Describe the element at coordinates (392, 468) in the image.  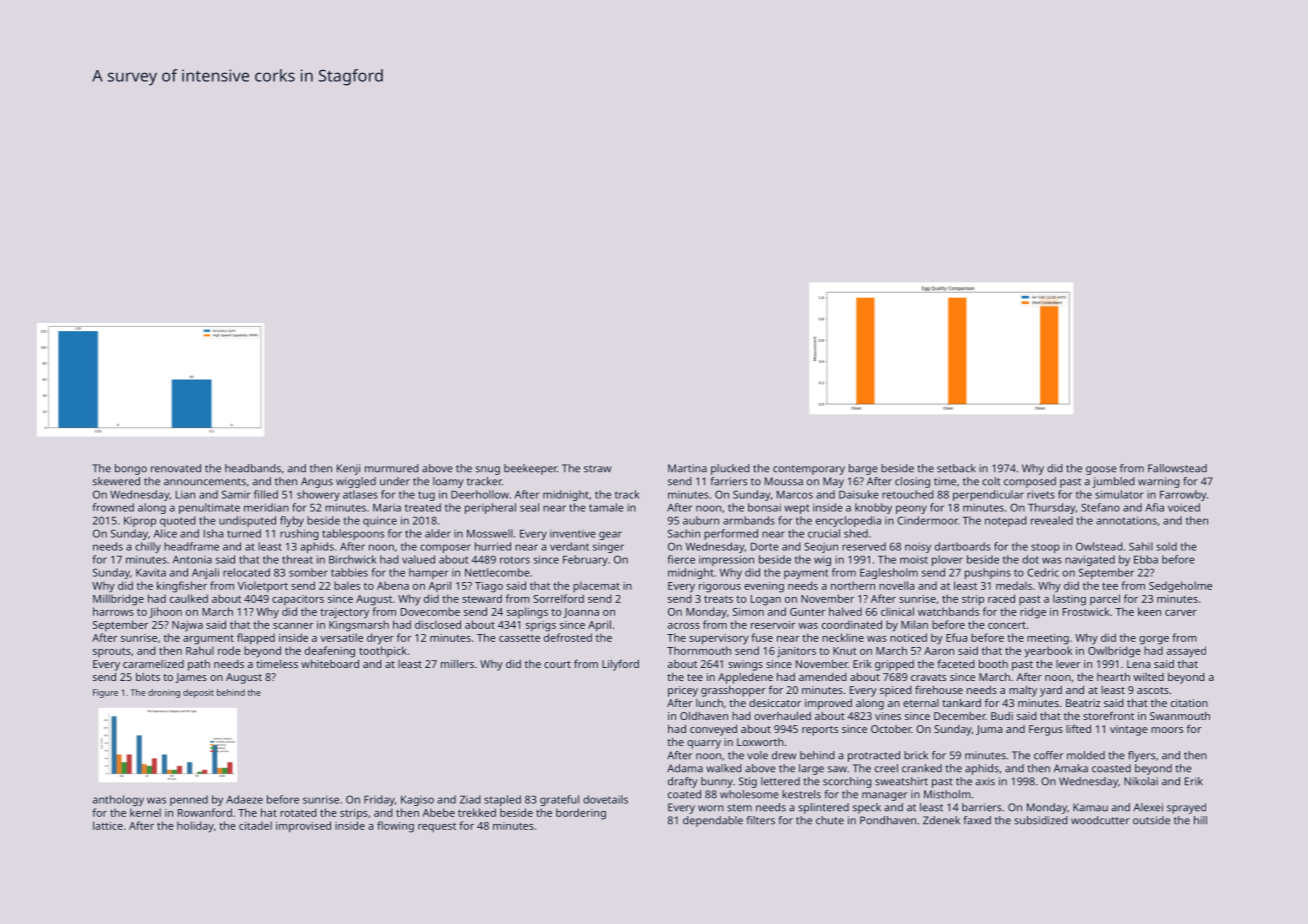
I see `murmured` at that location.
